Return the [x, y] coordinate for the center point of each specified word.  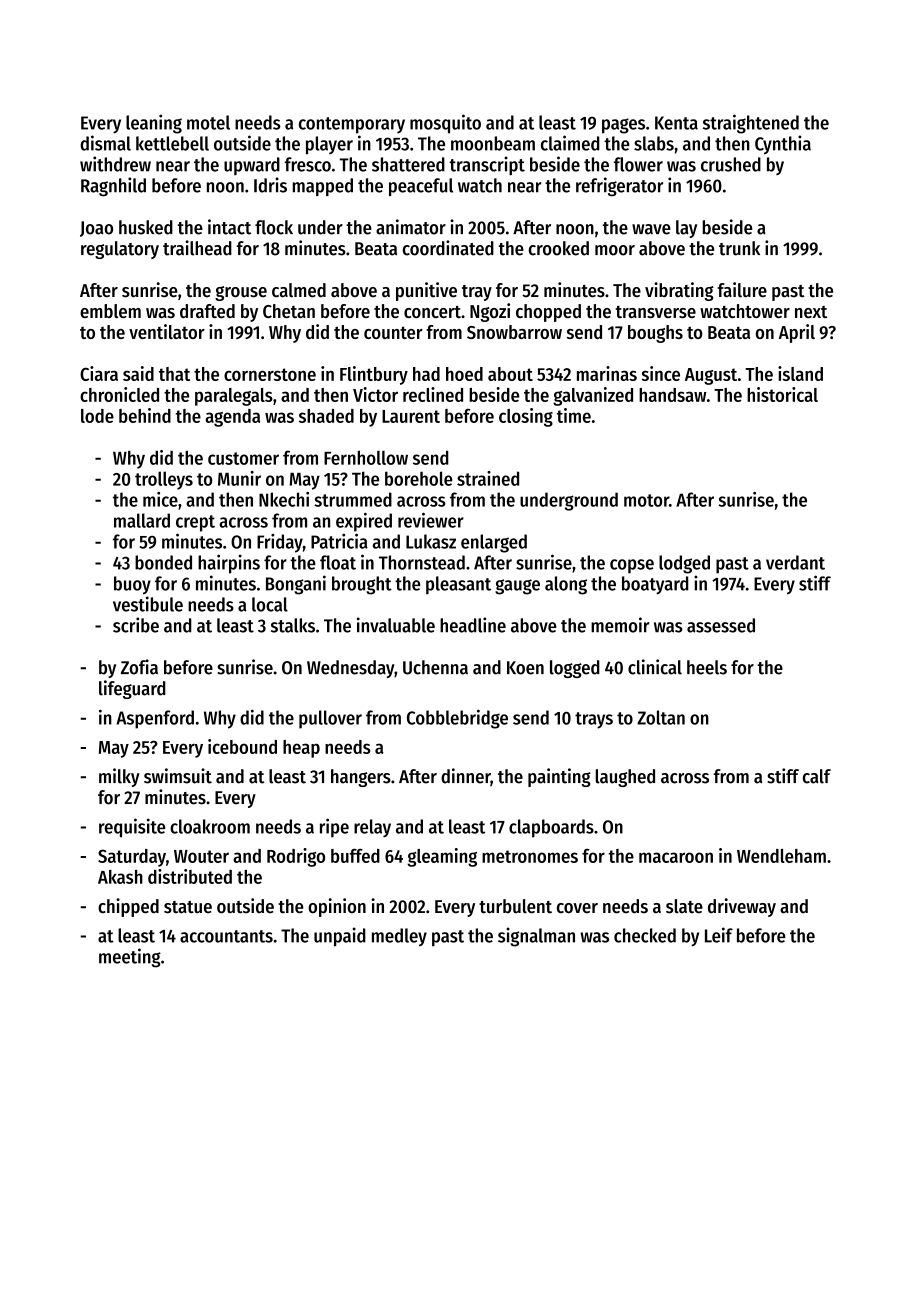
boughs [655, 334]
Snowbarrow [514, 332]
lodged [684, 564]
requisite [132, 828]
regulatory [120, 250]
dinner [466, 777]
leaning [154, 124]
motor [646, 500]
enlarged [494, 543]
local [270, 604]
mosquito [445, 124]
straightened [751, 124]
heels [707, 667]
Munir [239, 478]
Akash [120, 877]
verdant [795, 562]
